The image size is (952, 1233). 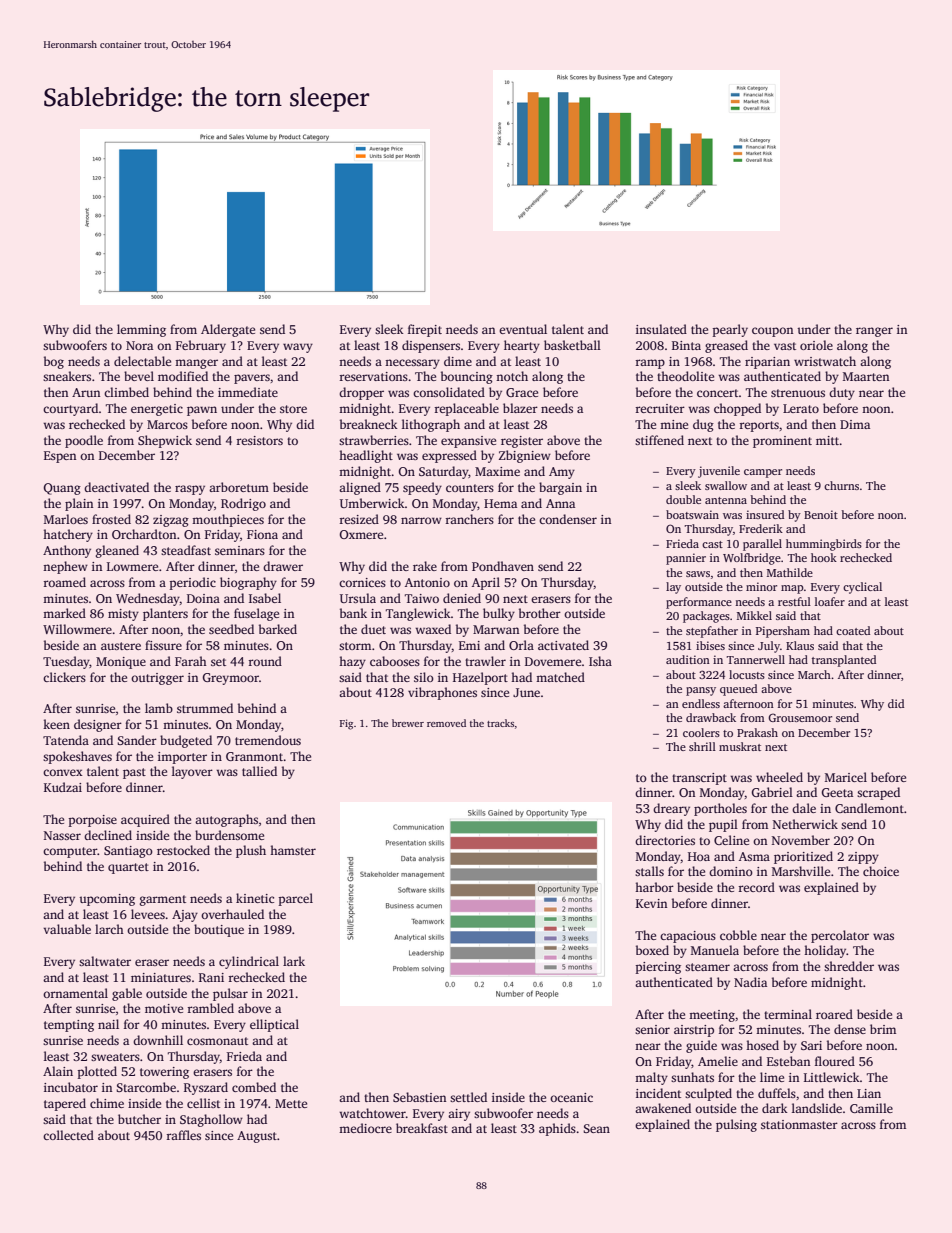 I want to click on burdensome, so click(x=229, y=835).
